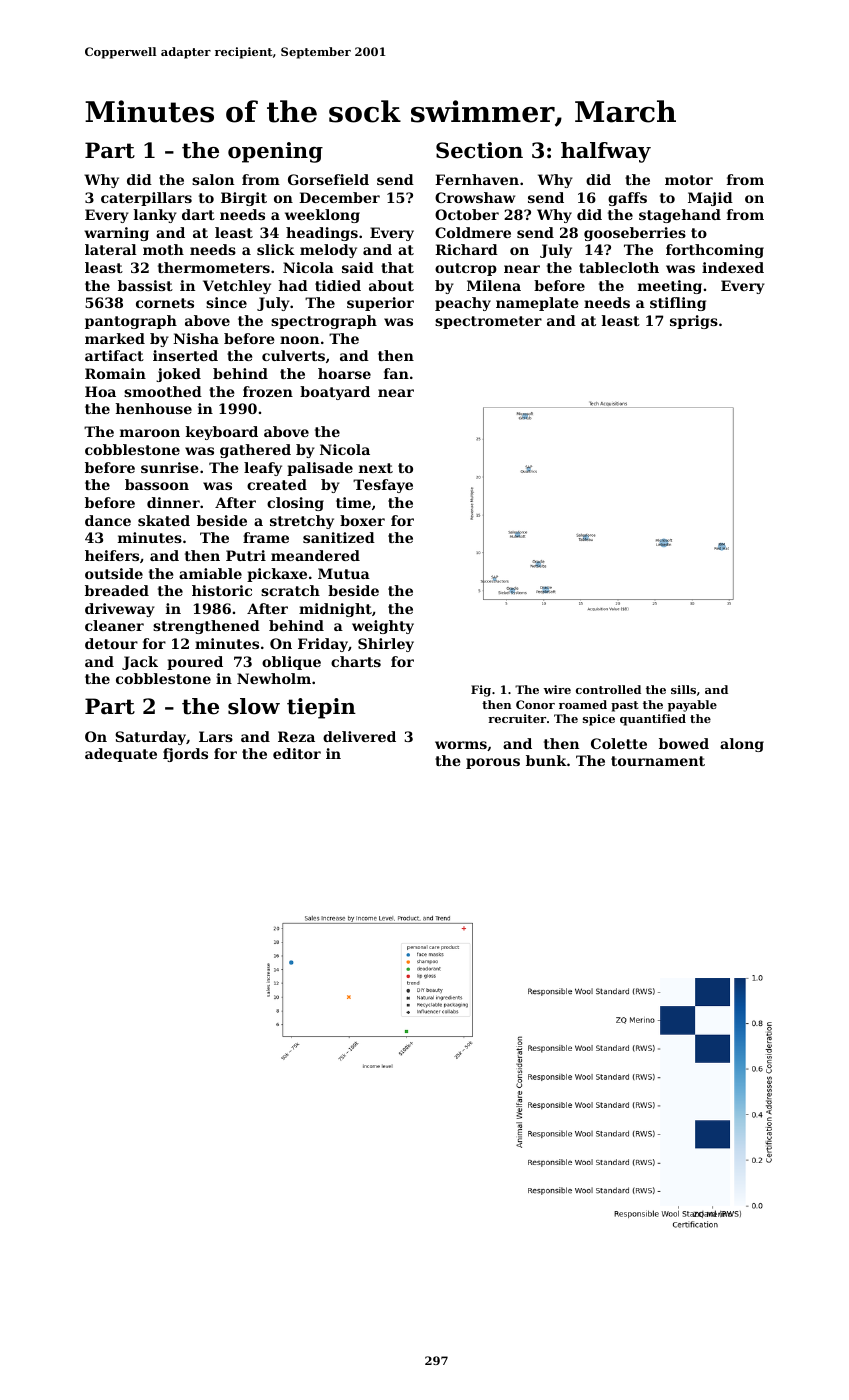  I want to click on driveway, so click(120, 610).
